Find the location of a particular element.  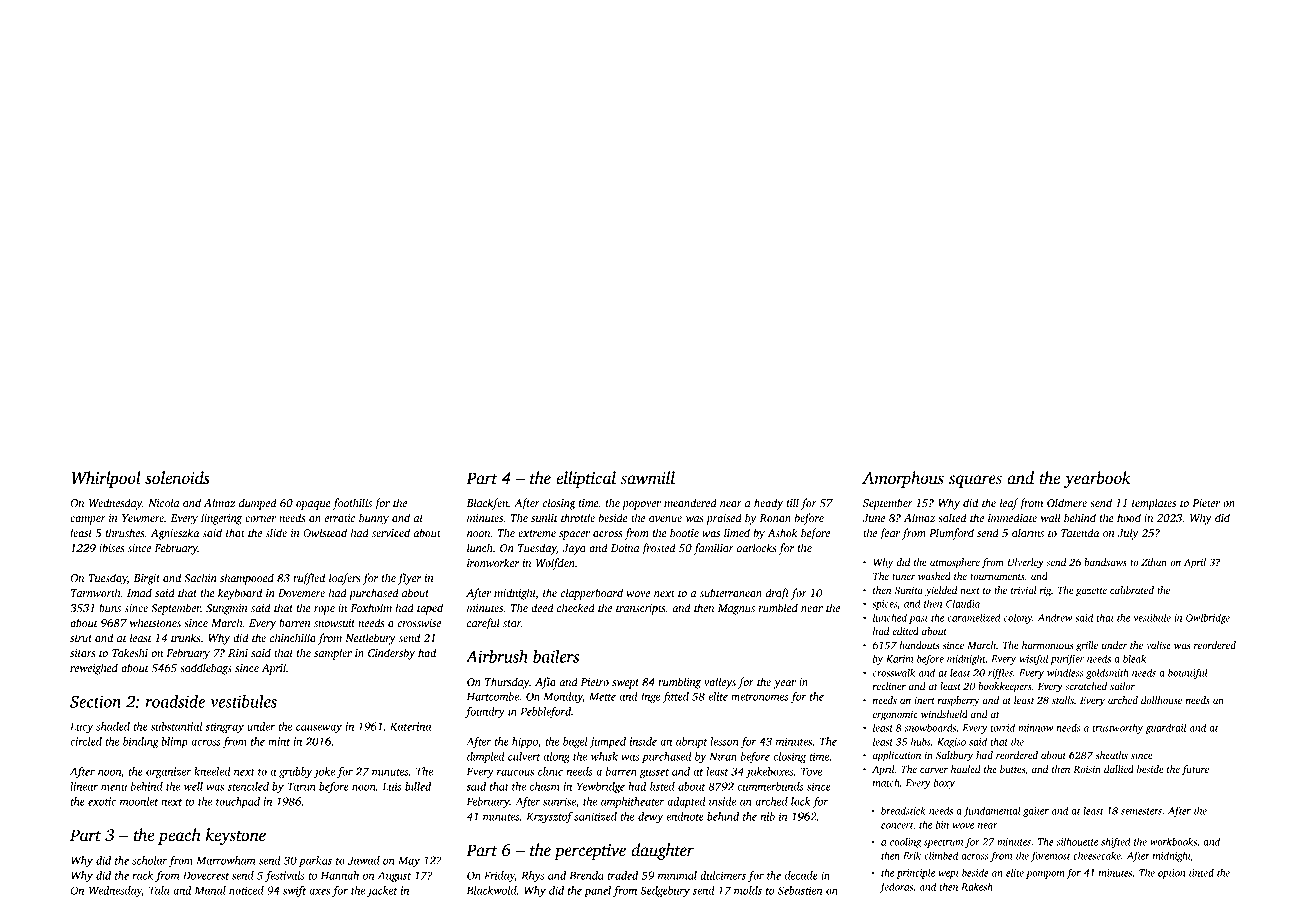

Amorphous is located at coordinates (903, 479).
